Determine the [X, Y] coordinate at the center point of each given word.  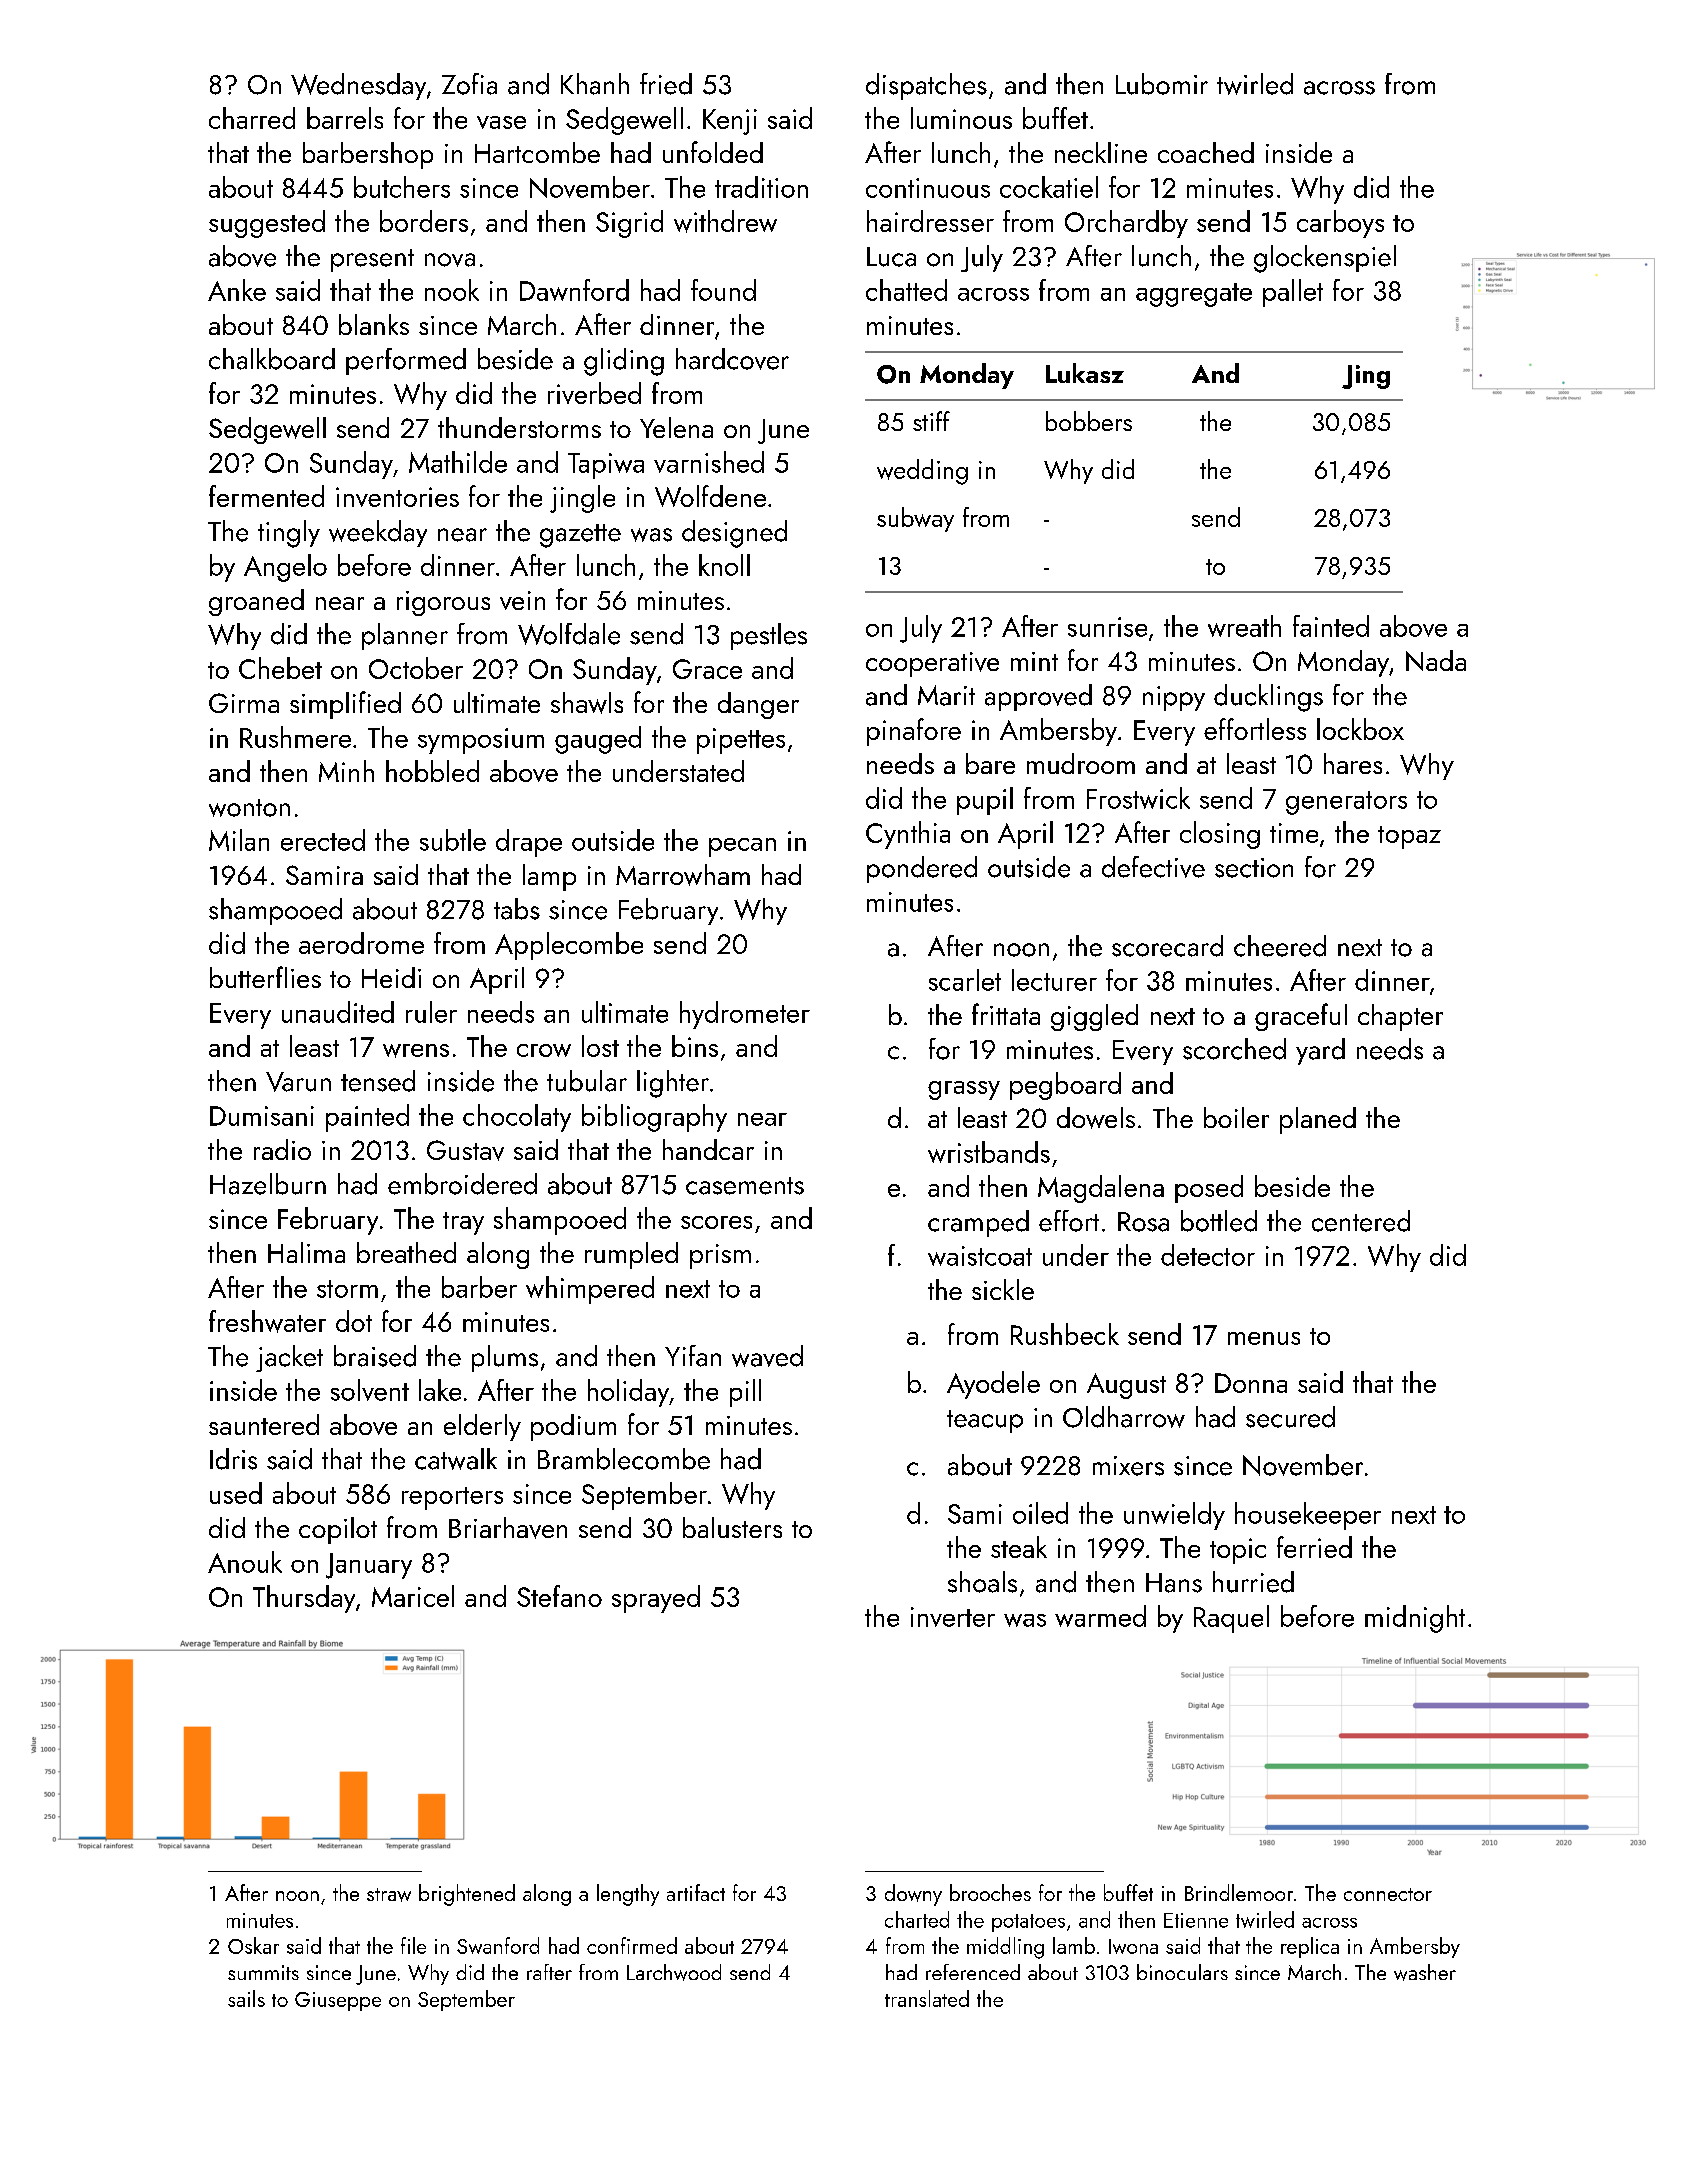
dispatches [926, 86]
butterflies [265, 977]
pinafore [914, 732]
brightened [467, 1895]
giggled [1094, 1017]
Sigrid [629, 224]
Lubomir [1162, 84]
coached [1206, 152]
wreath [1244, 626]
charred [252, 118]
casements [745, 1186]
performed [406, 361]
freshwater [267, 1321]
